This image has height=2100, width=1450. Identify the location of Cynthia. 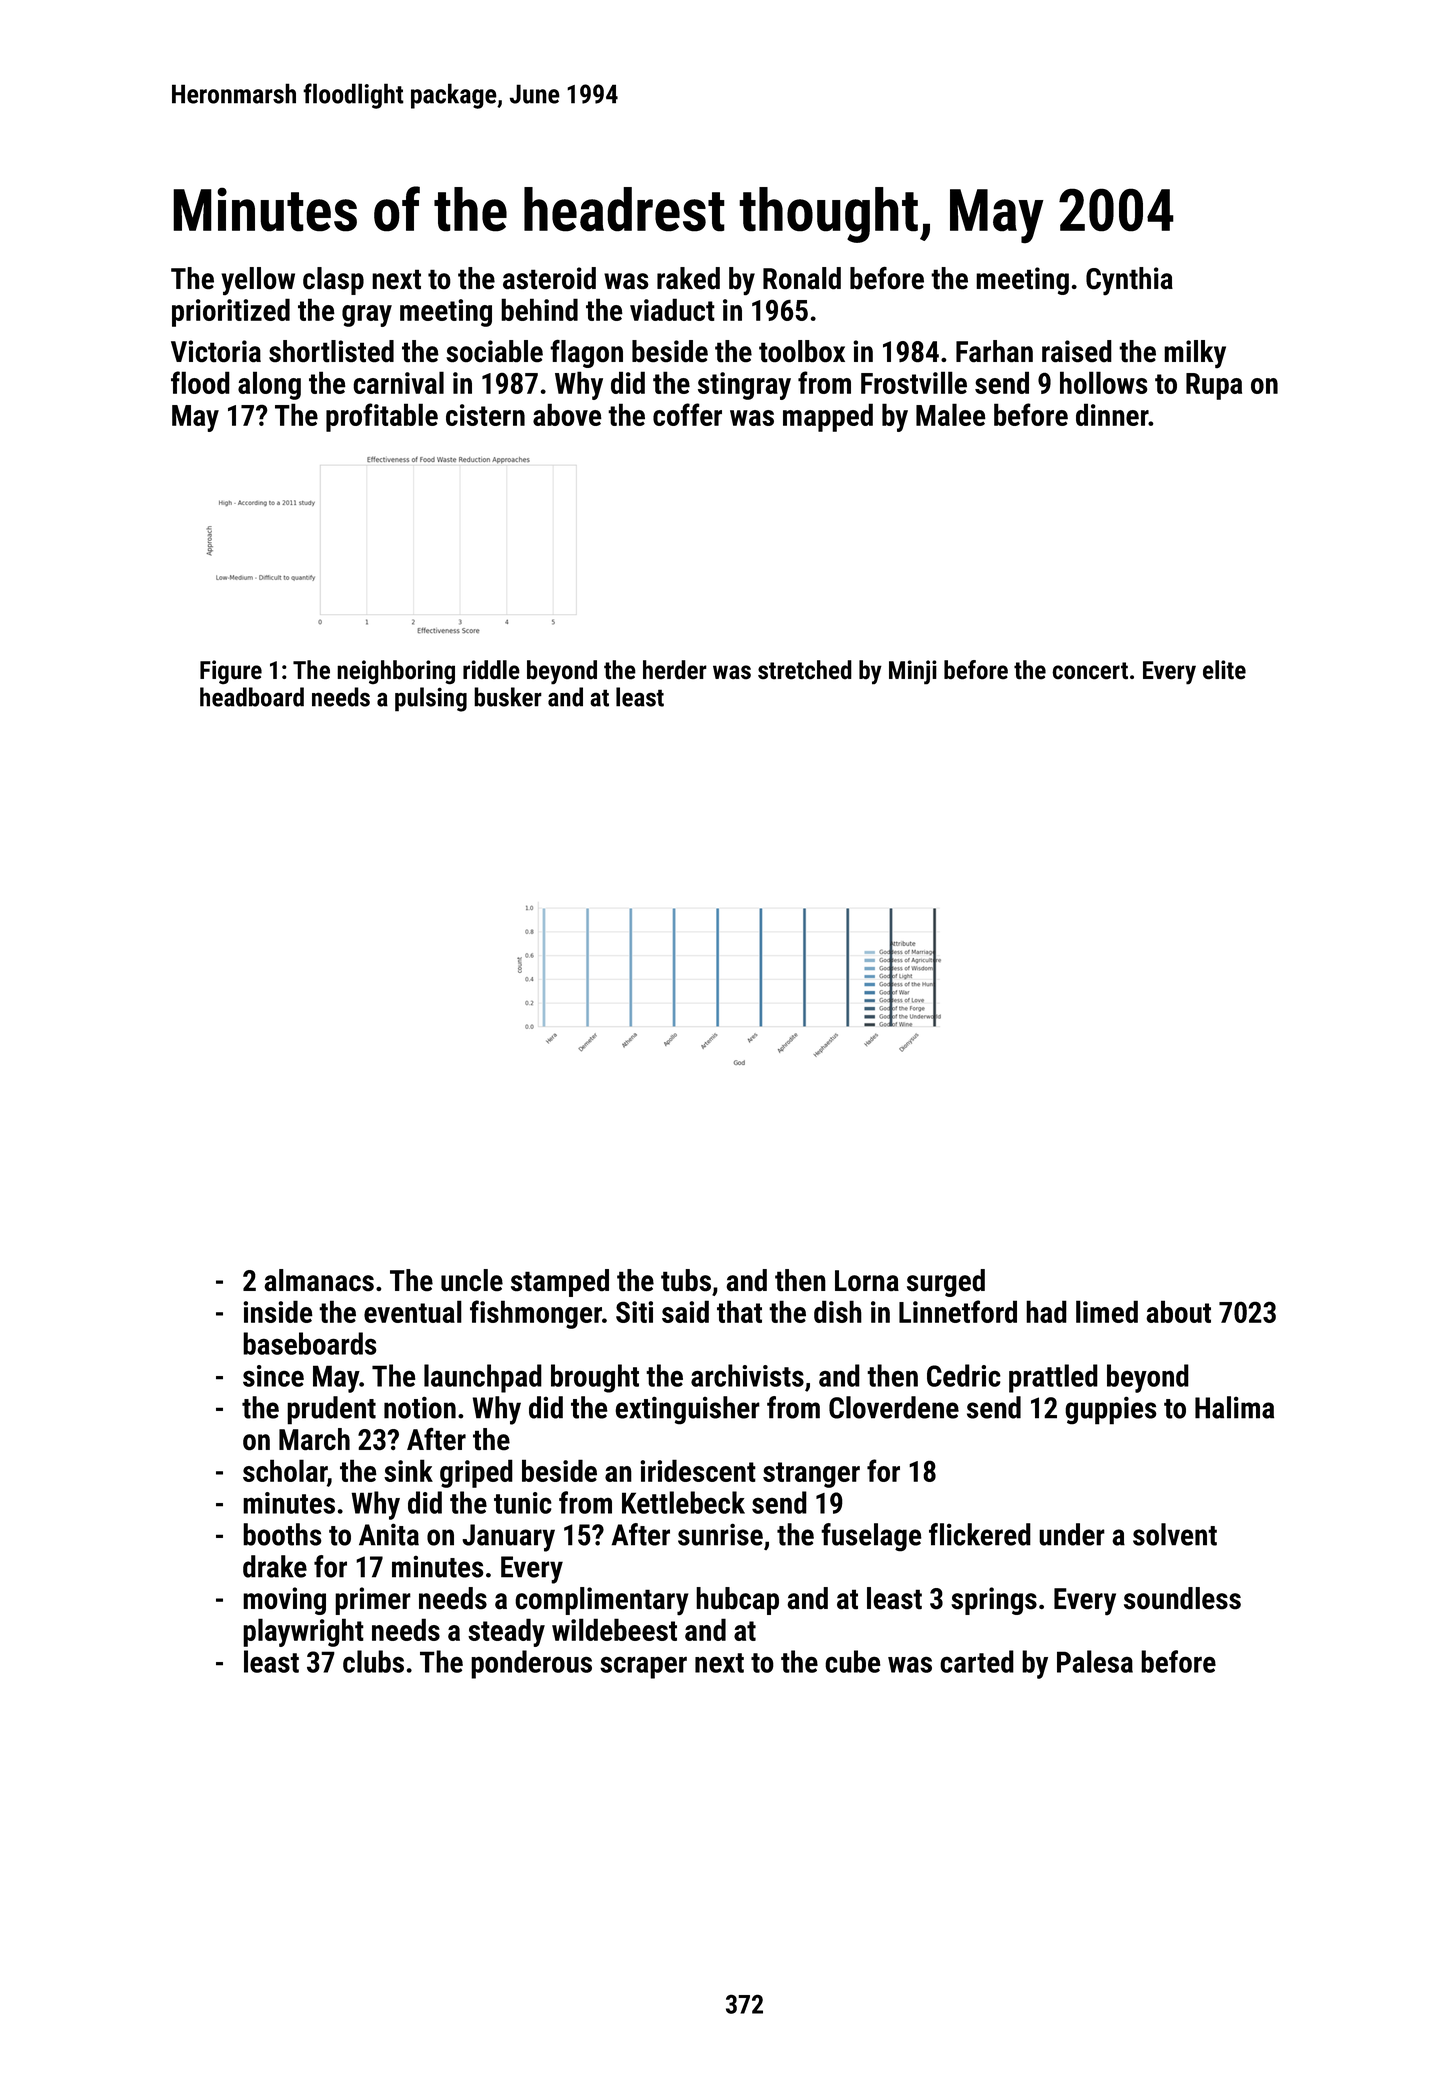
(1129, 281).
